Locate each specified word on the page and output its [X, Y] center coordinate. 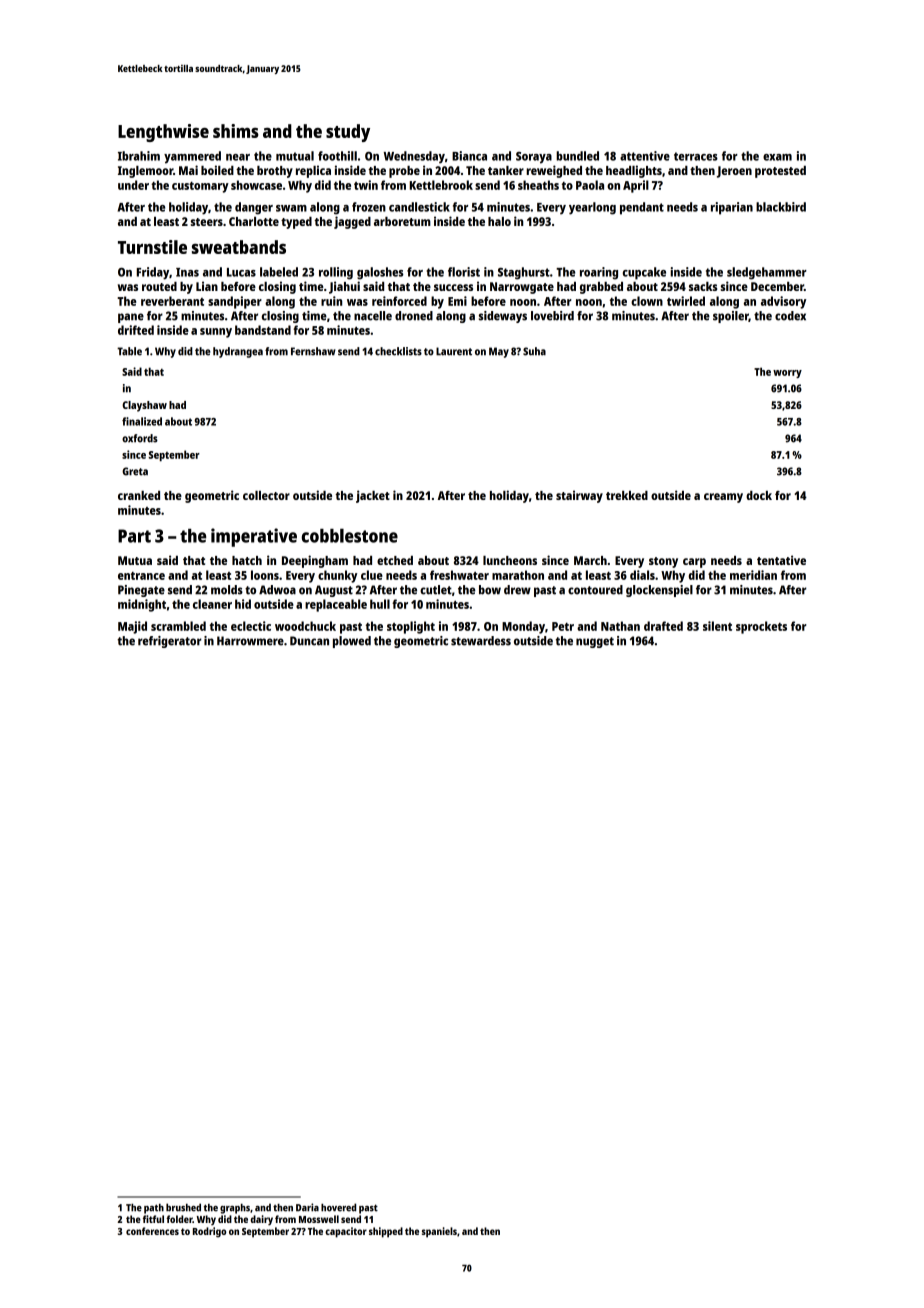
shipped [386, 1232]
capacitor [346, 1232]
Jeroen [734, 172]
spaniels [439, 1232]
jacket [373, 496]
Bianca [469, 156]
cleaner [212, 604]
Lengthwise [163, 133]
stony [663, 562]
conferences [152, 1231]
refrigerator [170, 642]
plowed [352, 642]
